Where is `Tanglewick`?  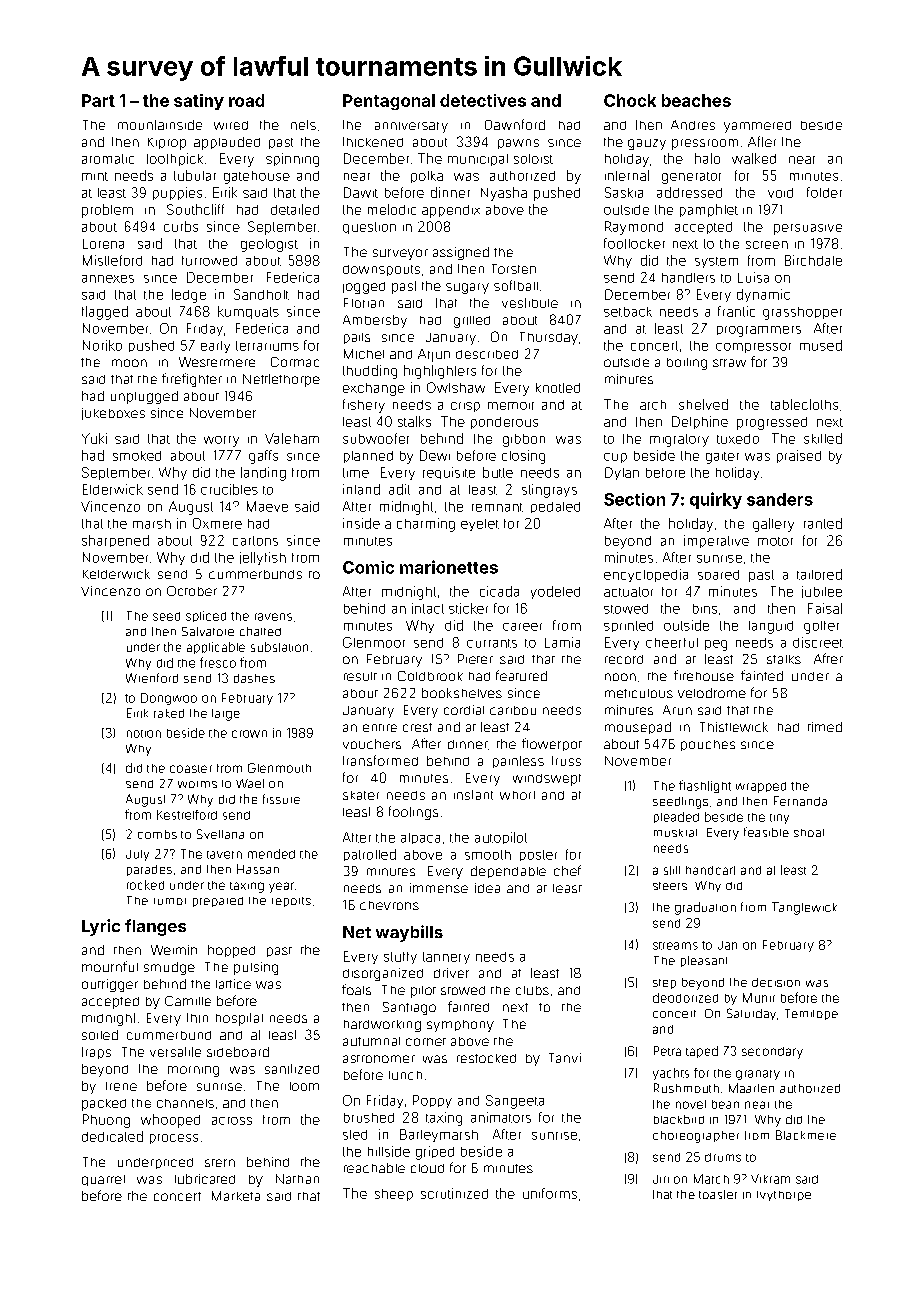
Tanglewick is located at coordinates (804, 908).
